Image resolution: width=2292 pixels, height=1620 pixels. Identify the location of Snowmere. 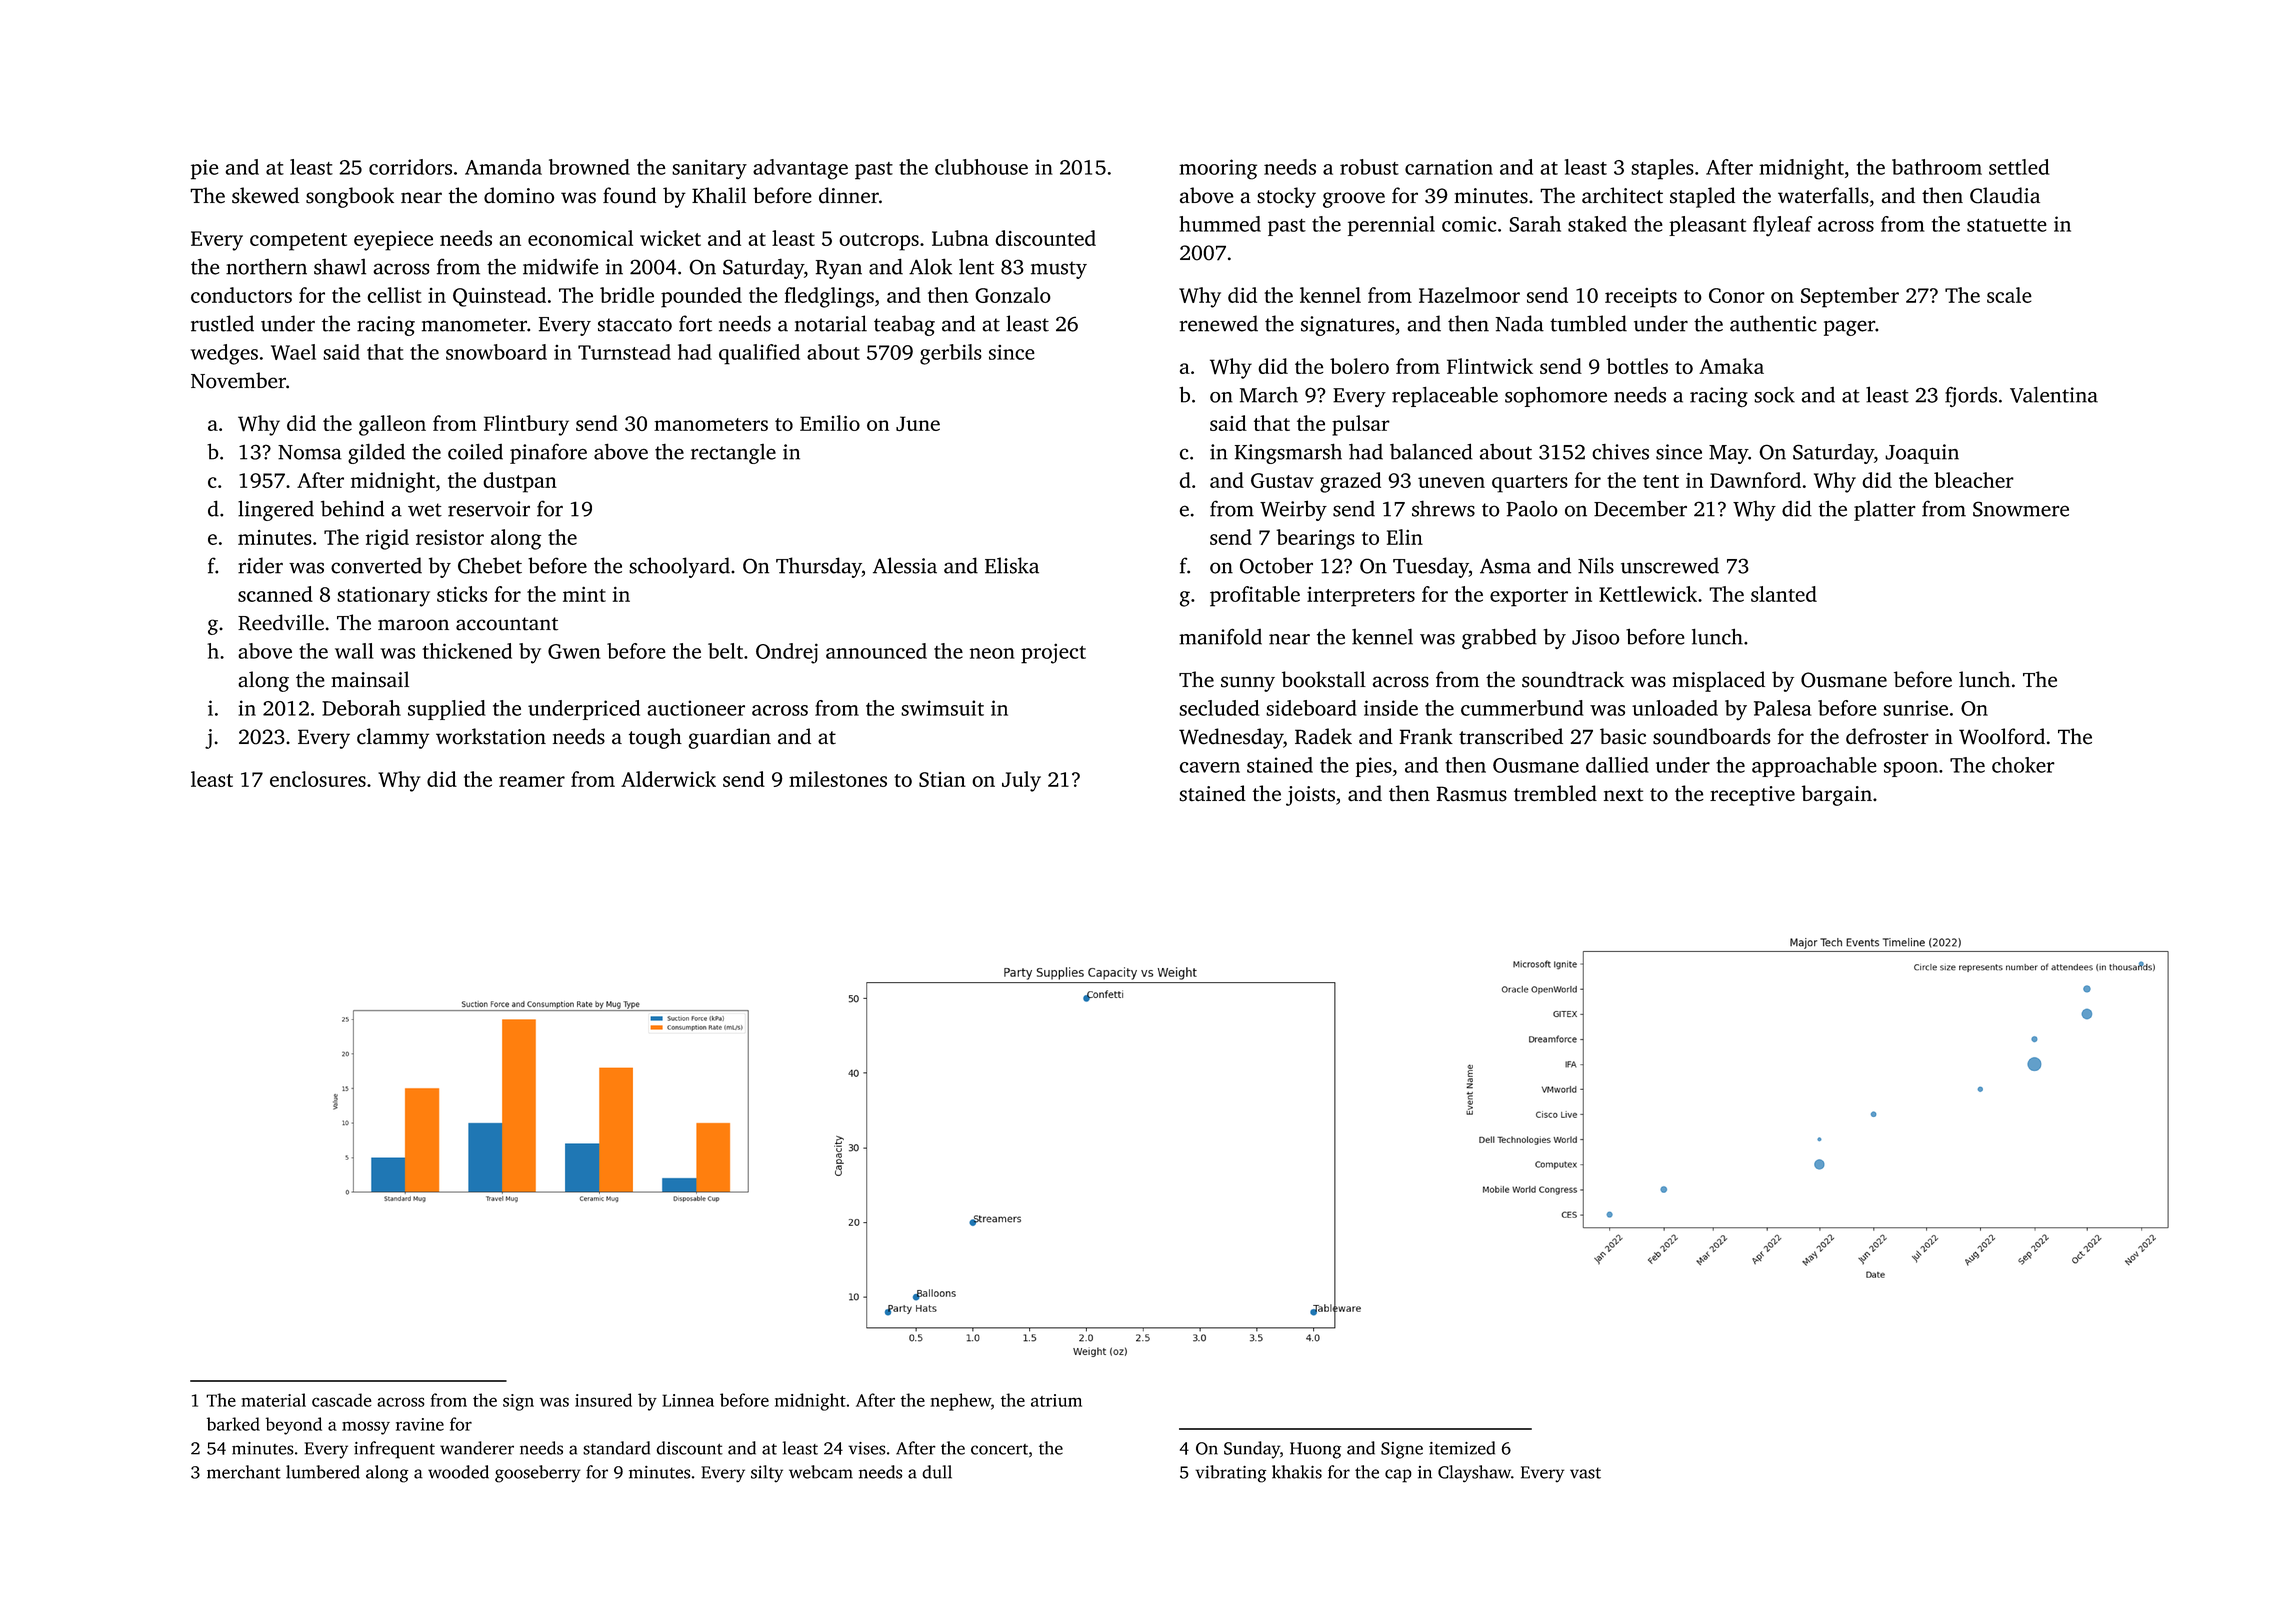
(2021, 509).
